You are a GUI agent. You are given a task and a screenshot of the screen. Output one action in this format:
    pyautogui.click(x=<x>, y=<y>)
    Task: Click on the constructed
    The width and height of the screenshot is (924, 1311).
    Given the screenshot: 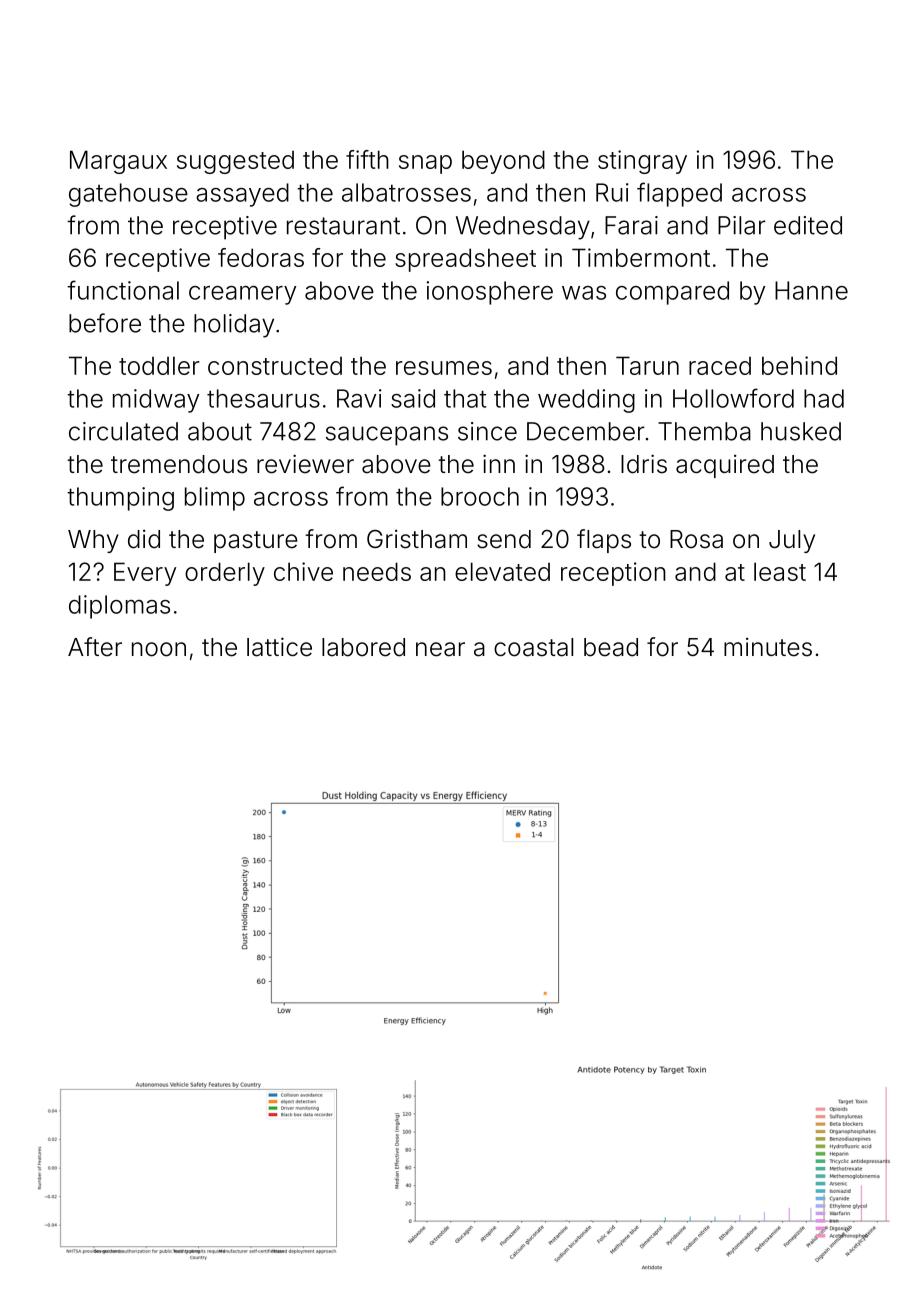 What is the action you would take?
    pyautogui.click(x=275, y=366)
